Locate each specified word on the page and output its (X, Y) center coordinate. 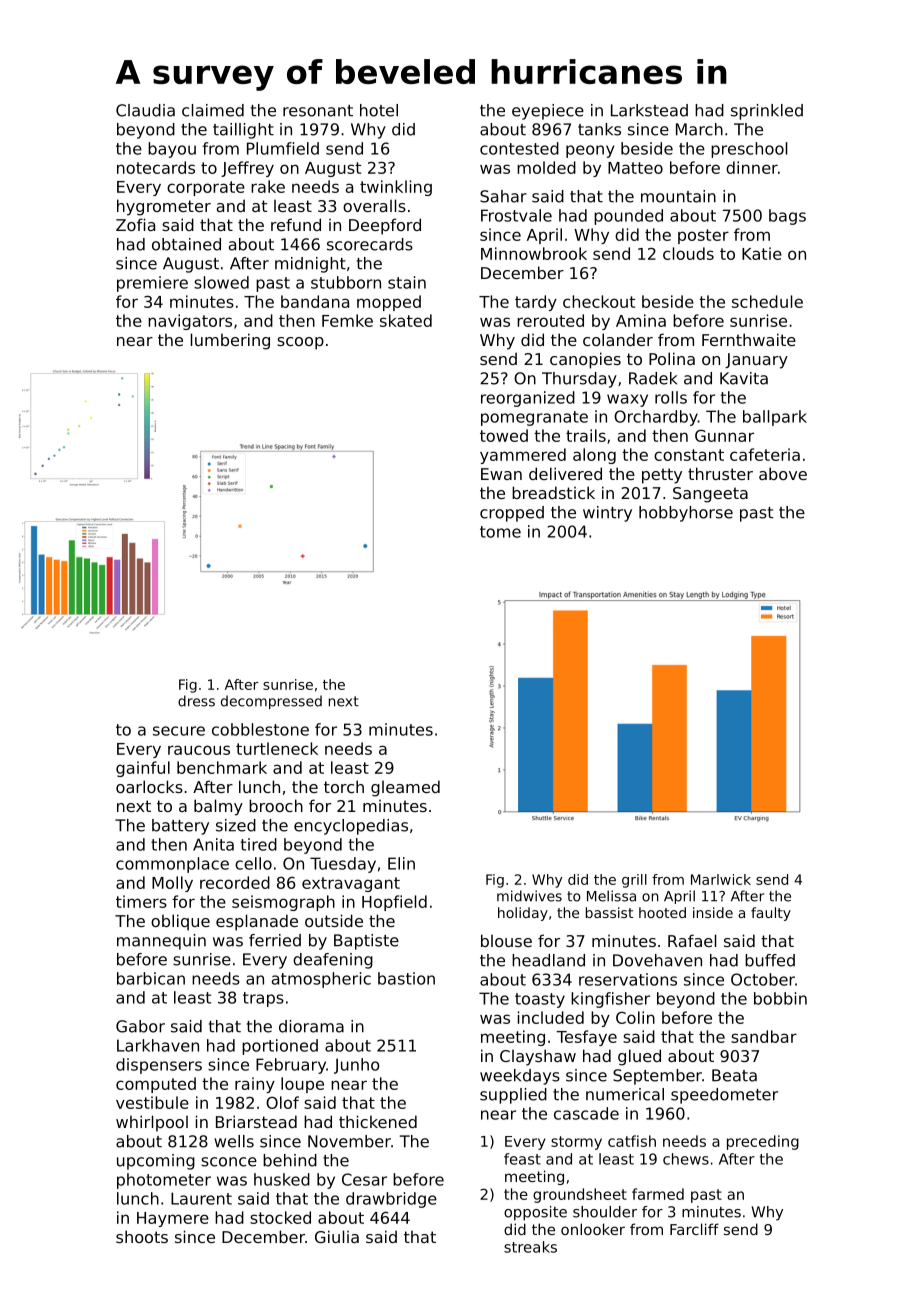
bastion (406, 978)
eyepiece (548, 112)
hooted (662, 912)
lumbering (230, 341)
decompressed (271, 702)
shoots (142, 1236)
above (783, 473)
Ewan (501, 474)
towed (504, 435)
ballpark (775, 418)
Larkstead (649, 110)
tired (259, 844)
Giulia (337, 1236)
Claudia (145, 110)
